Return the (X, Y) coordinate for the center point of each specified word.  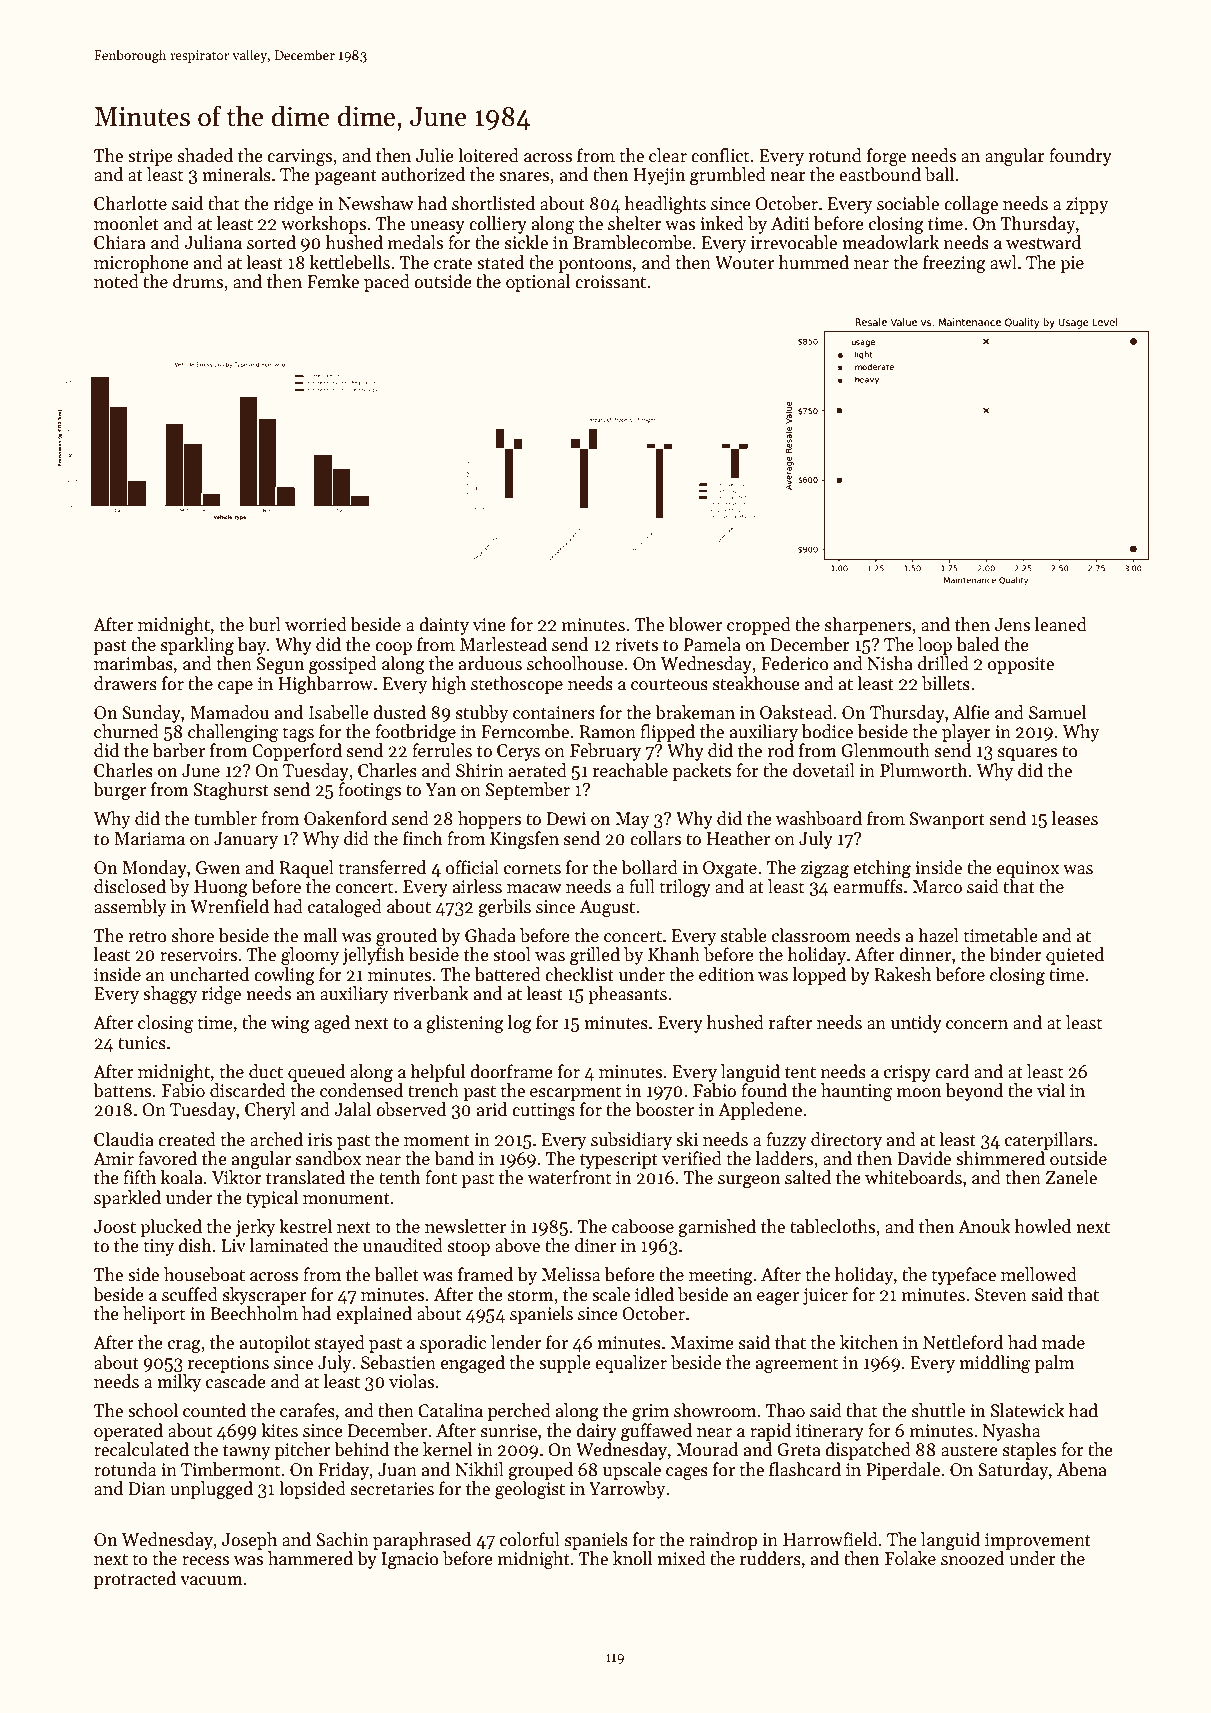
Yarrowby (627, 1490)
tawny (246, 1452)
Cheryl (270, 1111)
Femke (333, 281)
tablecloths (832, 1226)
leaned (1061, 624)
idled (654, 1294)
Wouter (744, 263)
